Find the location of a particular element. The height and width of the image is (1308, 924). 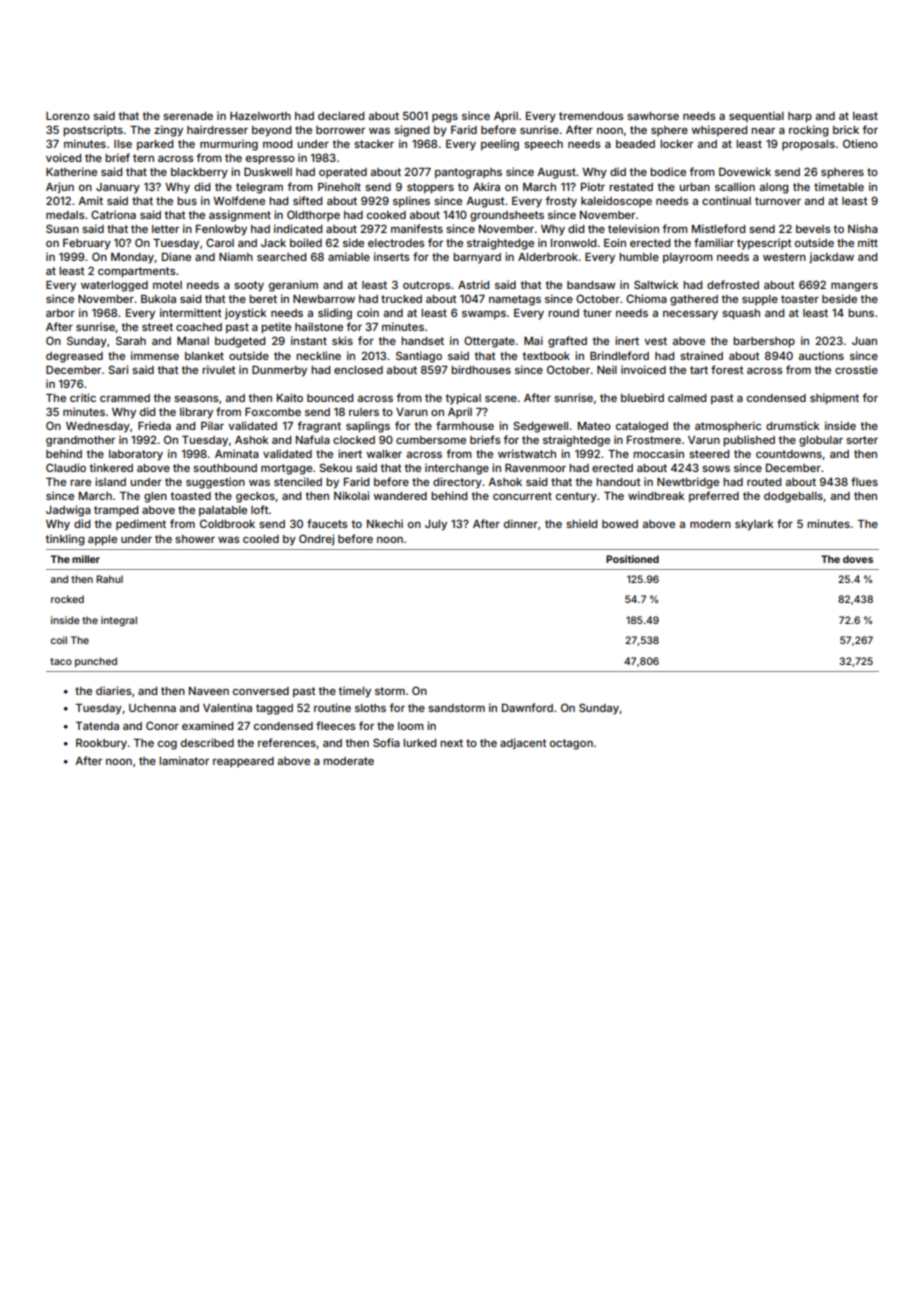

Rookbury is located at coordinates (101, 744).
